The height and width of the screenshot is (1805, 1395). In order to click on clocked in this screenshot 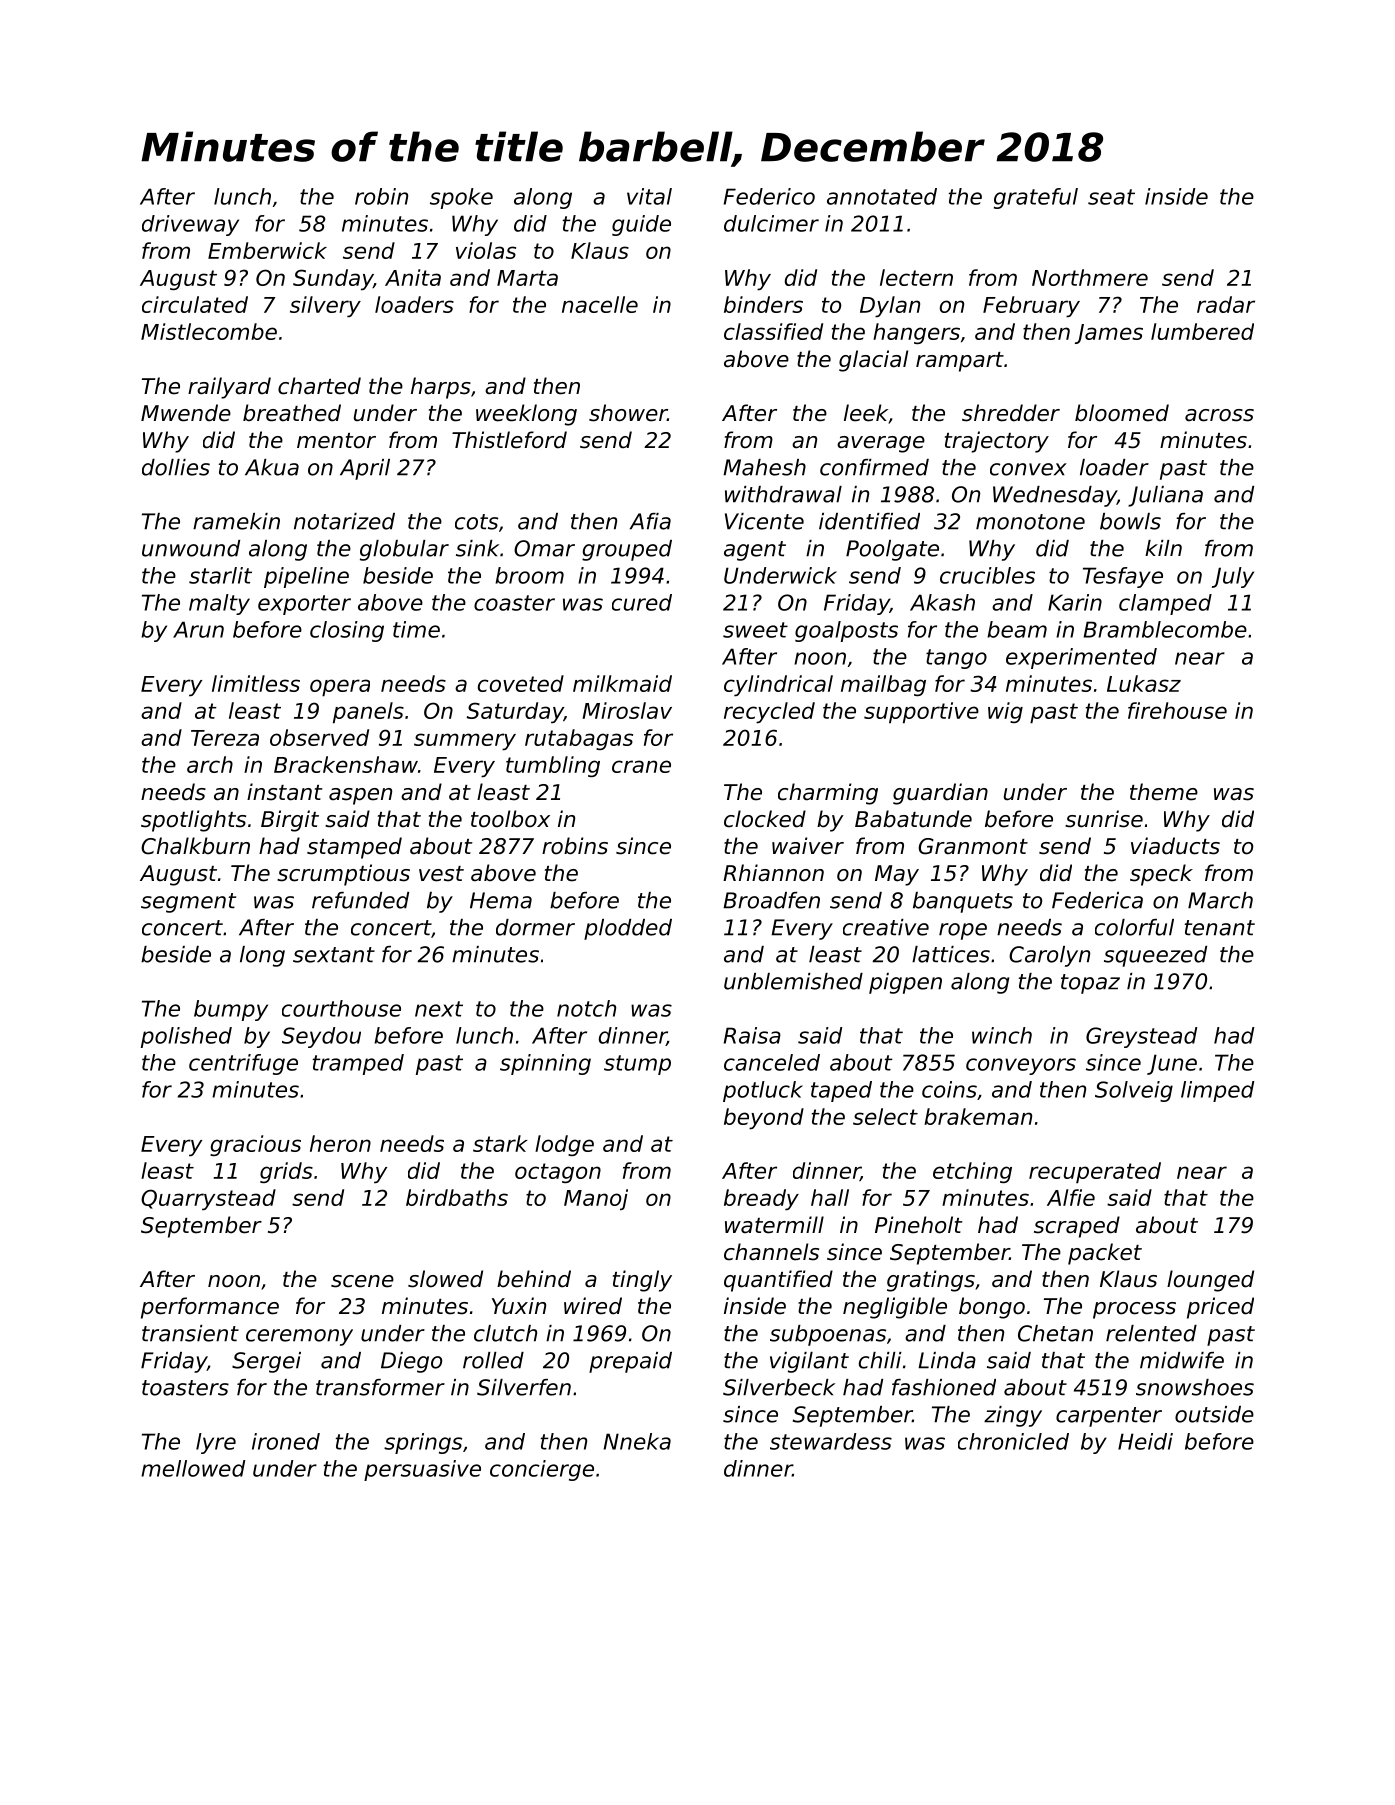, I will do `click(765, 819)`.
